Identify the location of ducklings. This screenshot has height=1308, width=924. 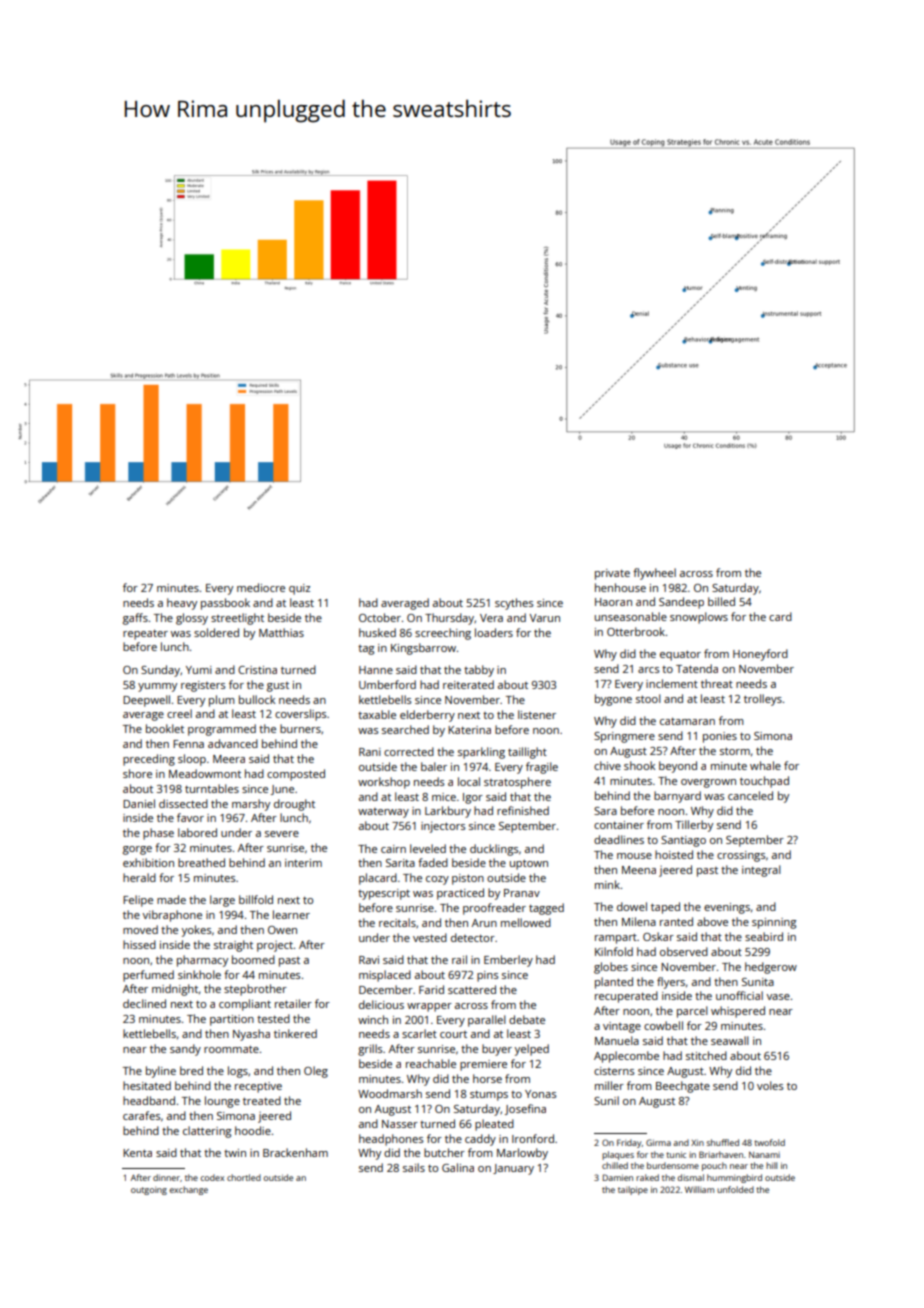
(494, 850).
